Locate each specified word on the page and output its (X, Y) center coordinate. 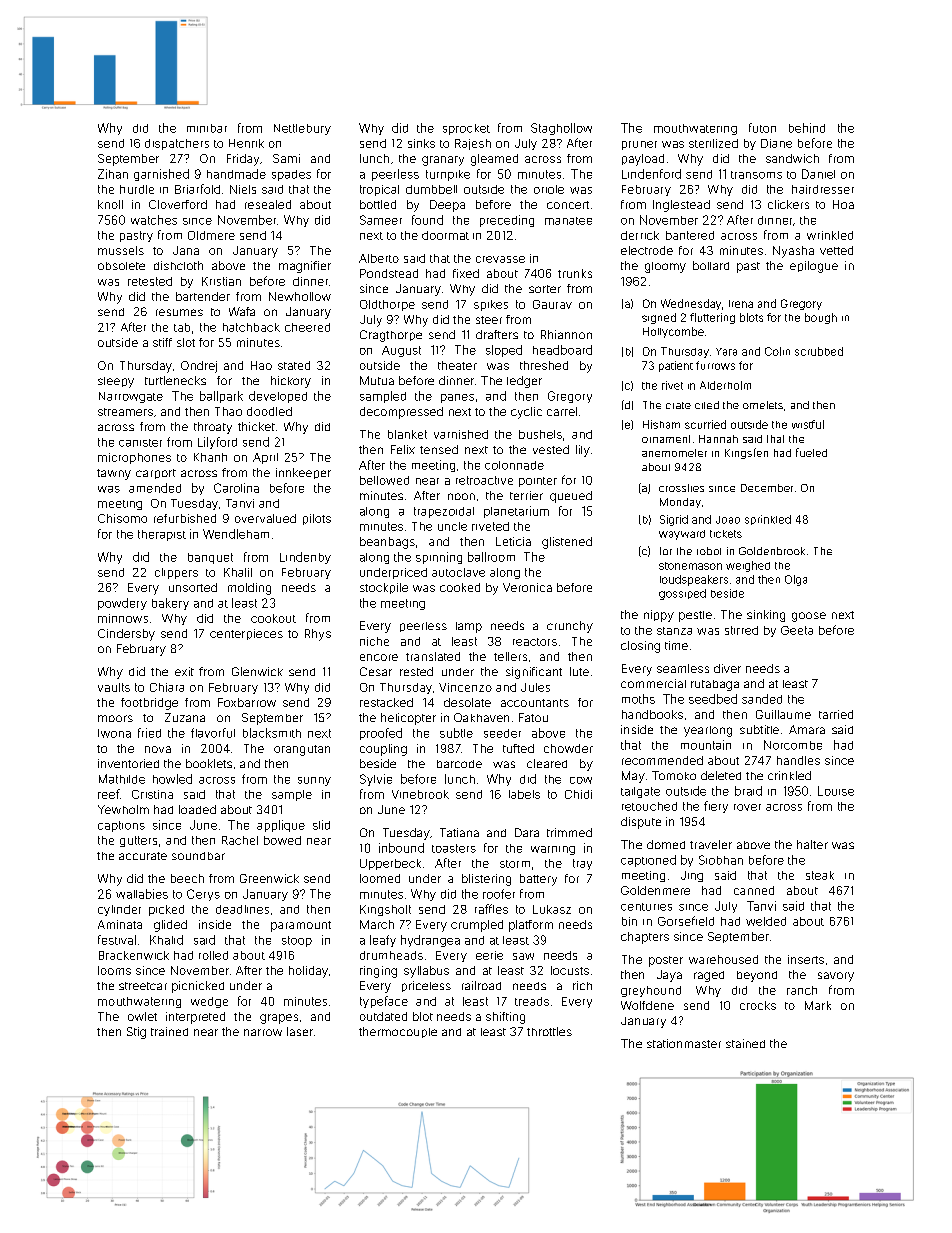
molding (249, 589)
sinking (766, 616)
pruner (639, 145)
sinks (421, 143)
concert (568, 205)
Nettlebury (302, 129)
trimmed (569, 832)
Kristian (221, 281)
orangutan (302, 750)
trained (169, 1031)
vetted (836, 250)
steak (820, 875)
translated (433, 656)
